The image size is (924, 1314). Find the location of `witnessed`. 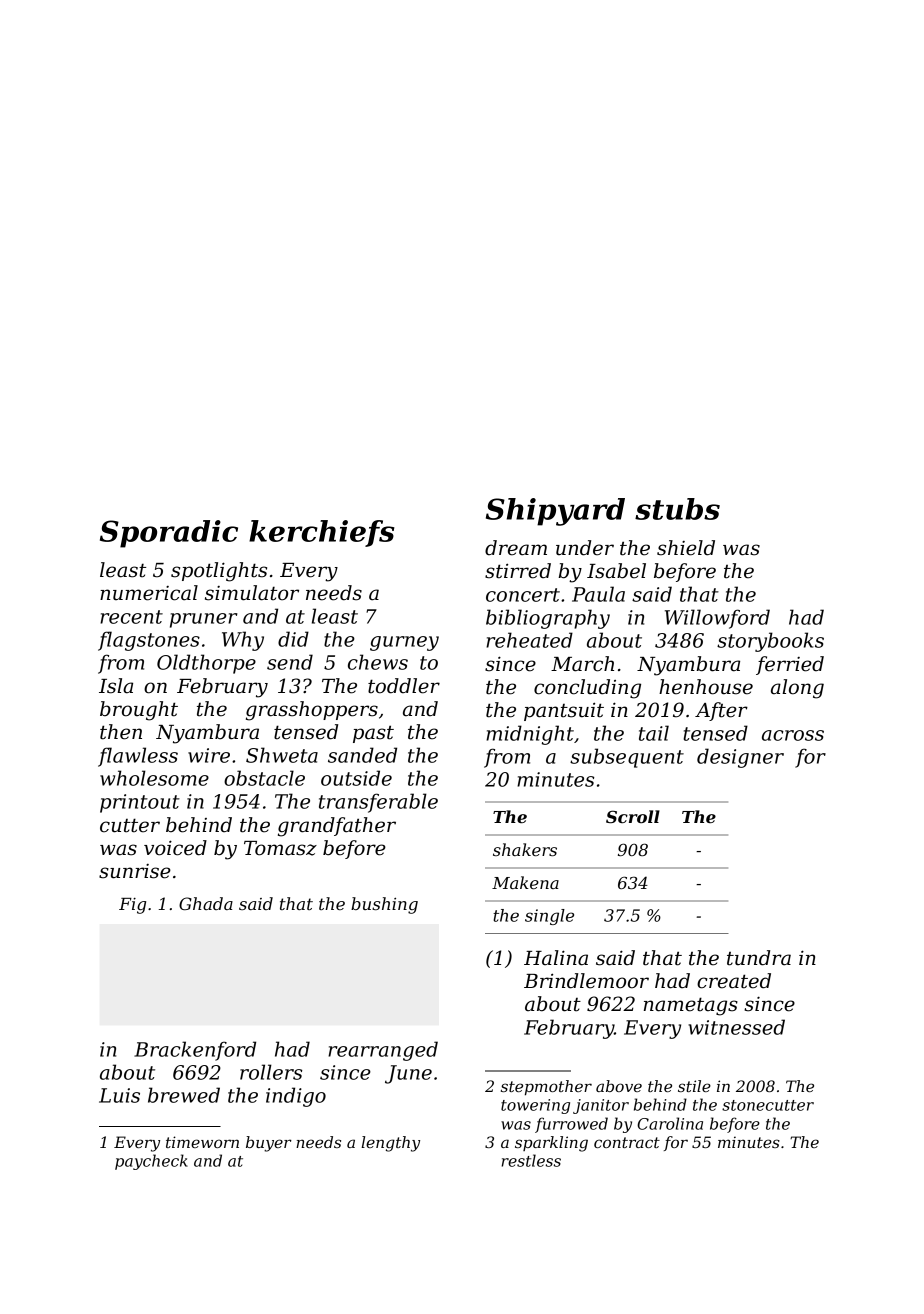

witnessed is located at coordinates (736, 1027).
